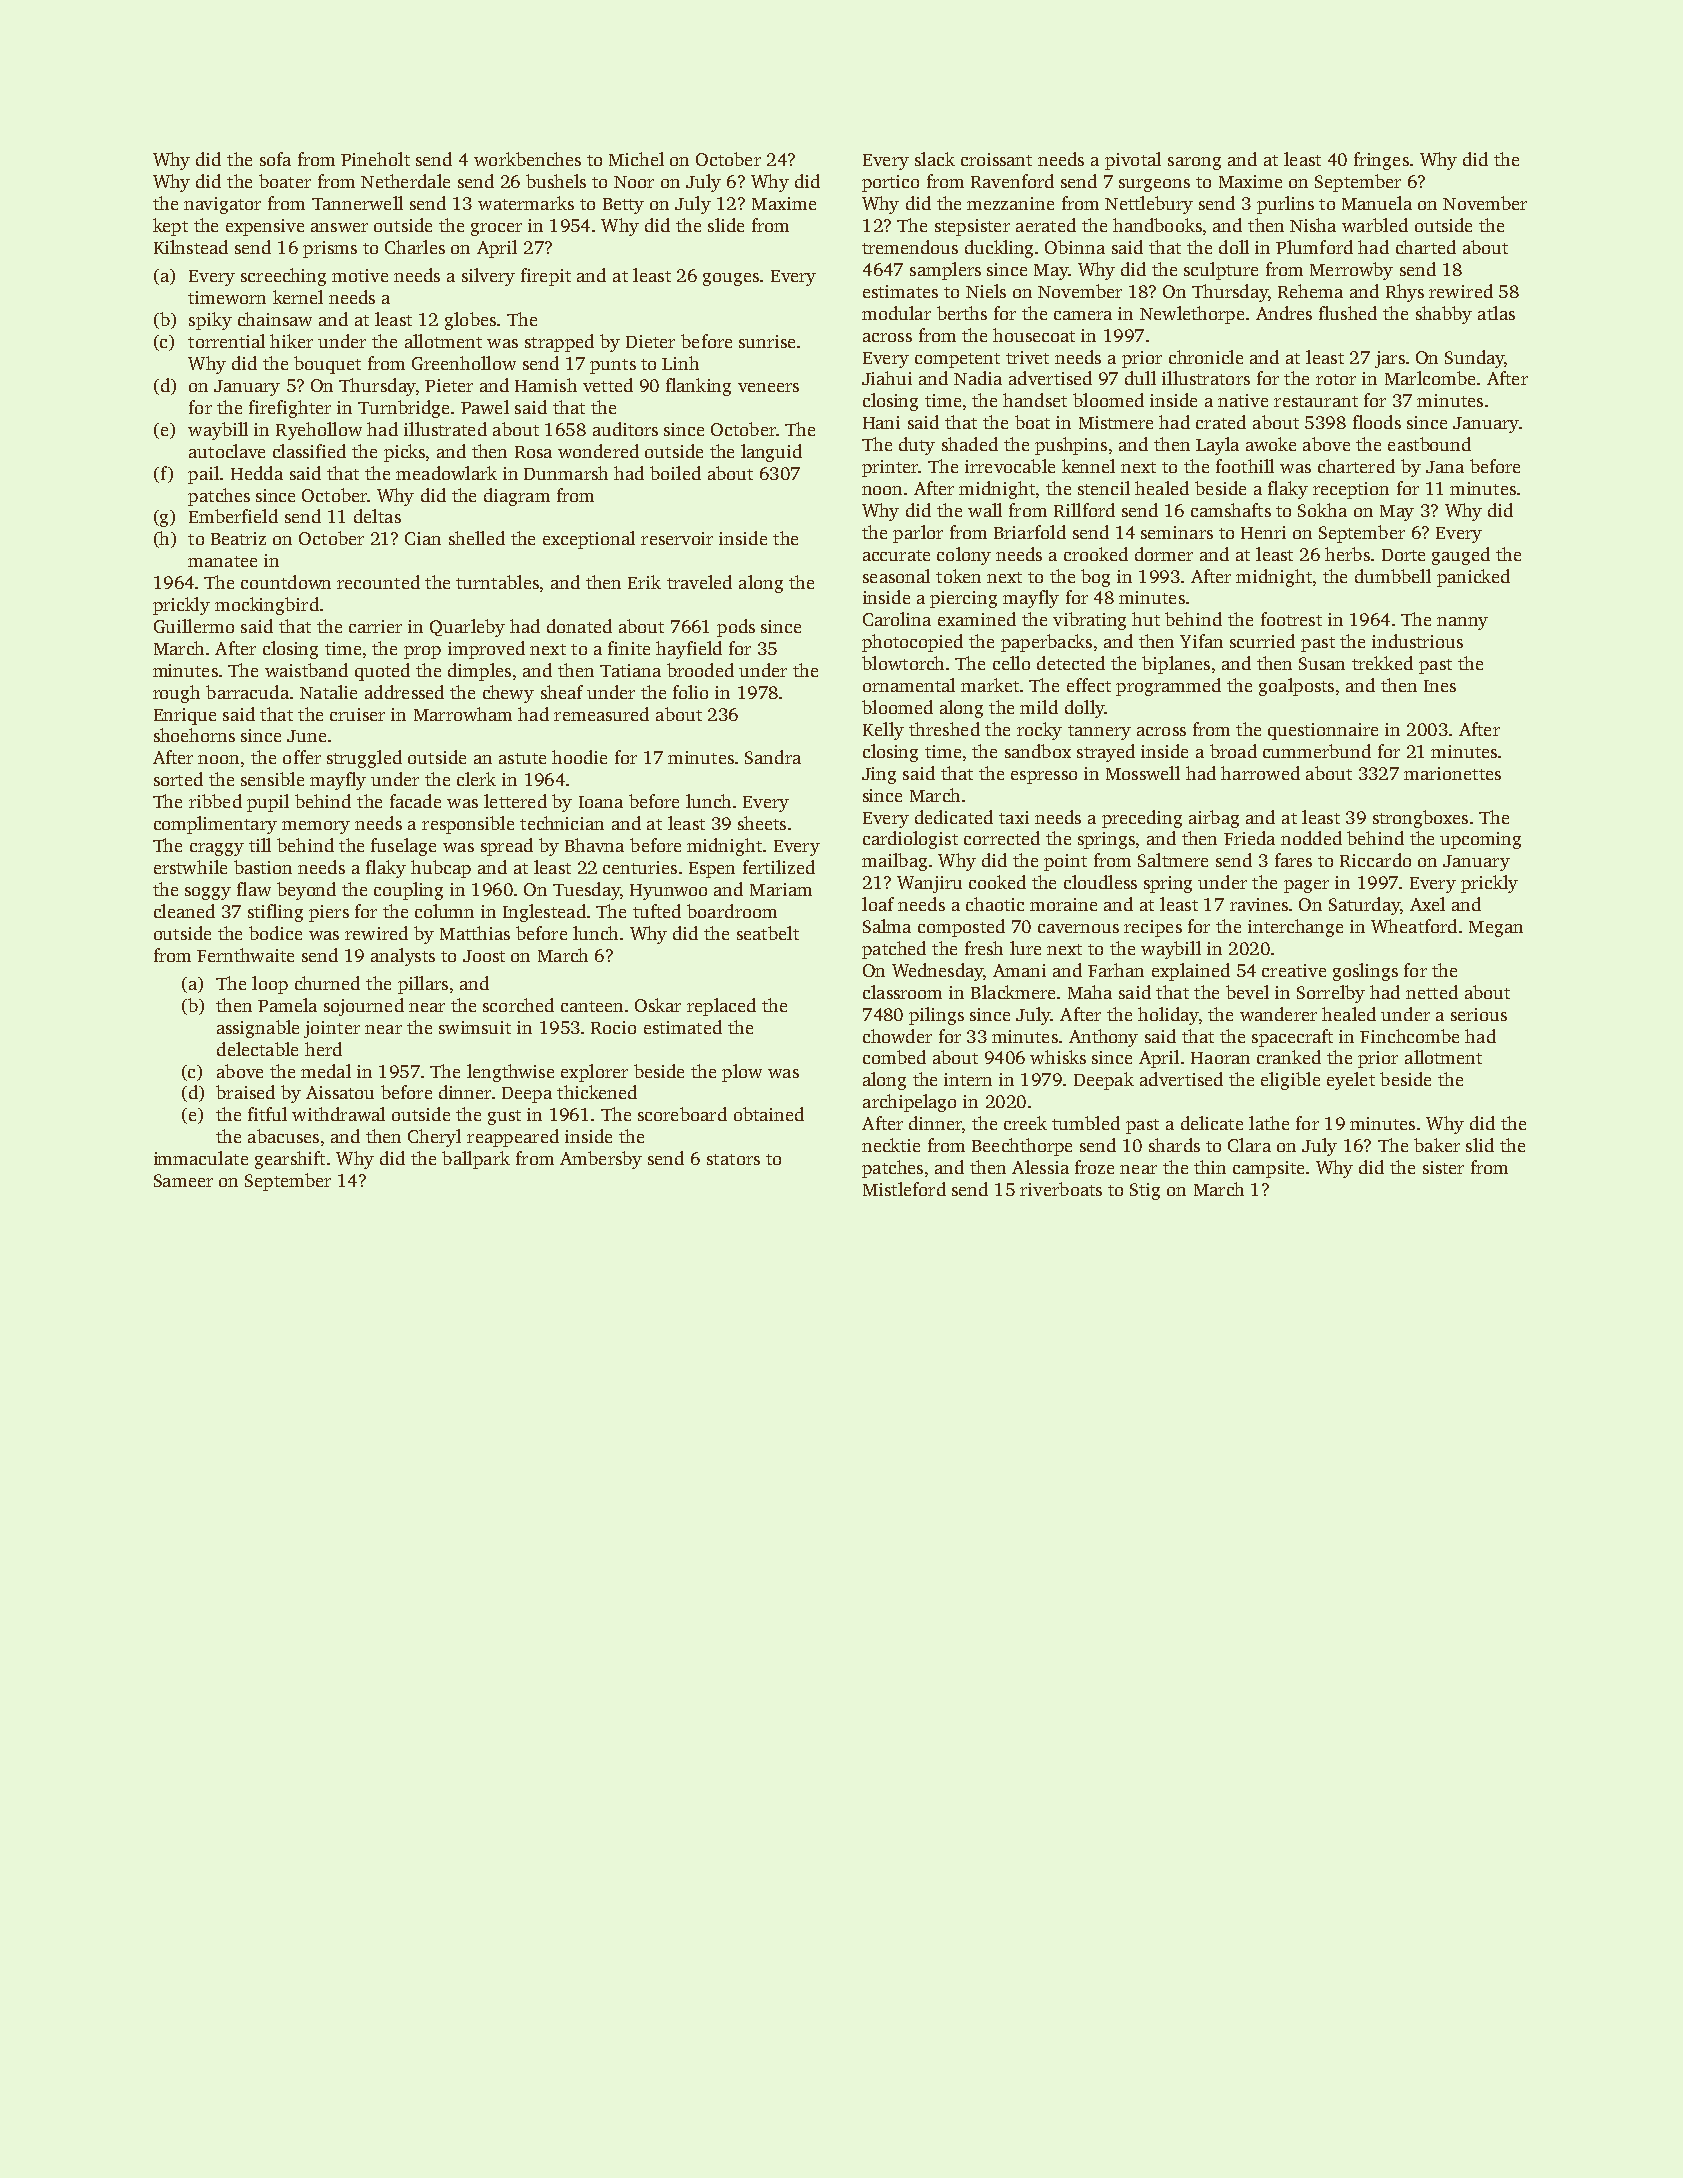 This screenshot has width=1683, height=2178. I want to click on replaced, so click(721, 1007).
